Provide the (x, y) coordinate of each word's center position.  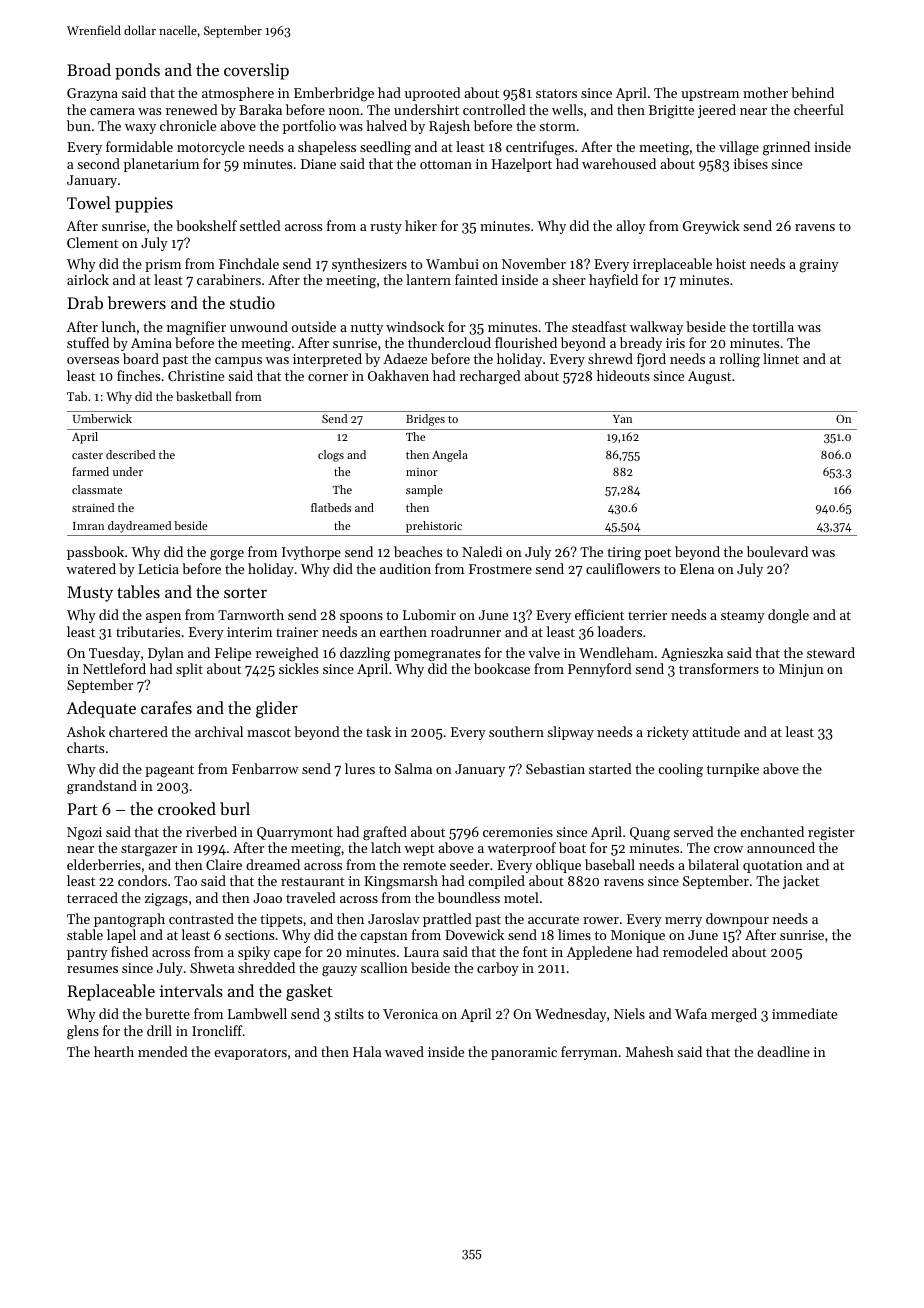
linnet (781, 358)
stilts (349, 1013)
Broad (89, 69)
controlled (494, 109)
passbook (95, 553)
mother (765, 92)
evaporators (250, 1054)
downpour (737, 920)
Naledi (482, 551)
